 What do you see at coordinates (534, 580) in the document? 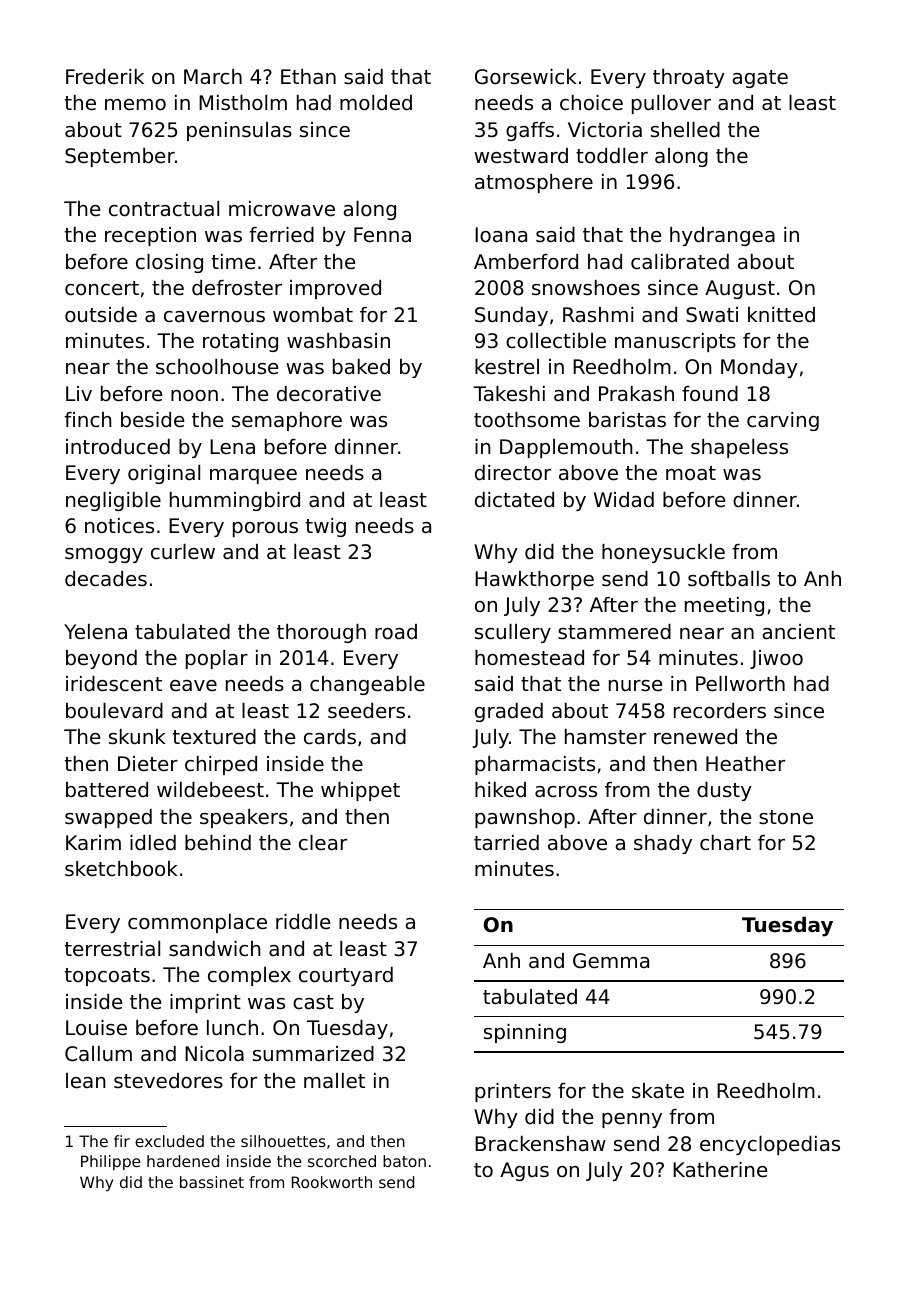
I see `Hawkthorpe` at bounding box center [534, 580].
